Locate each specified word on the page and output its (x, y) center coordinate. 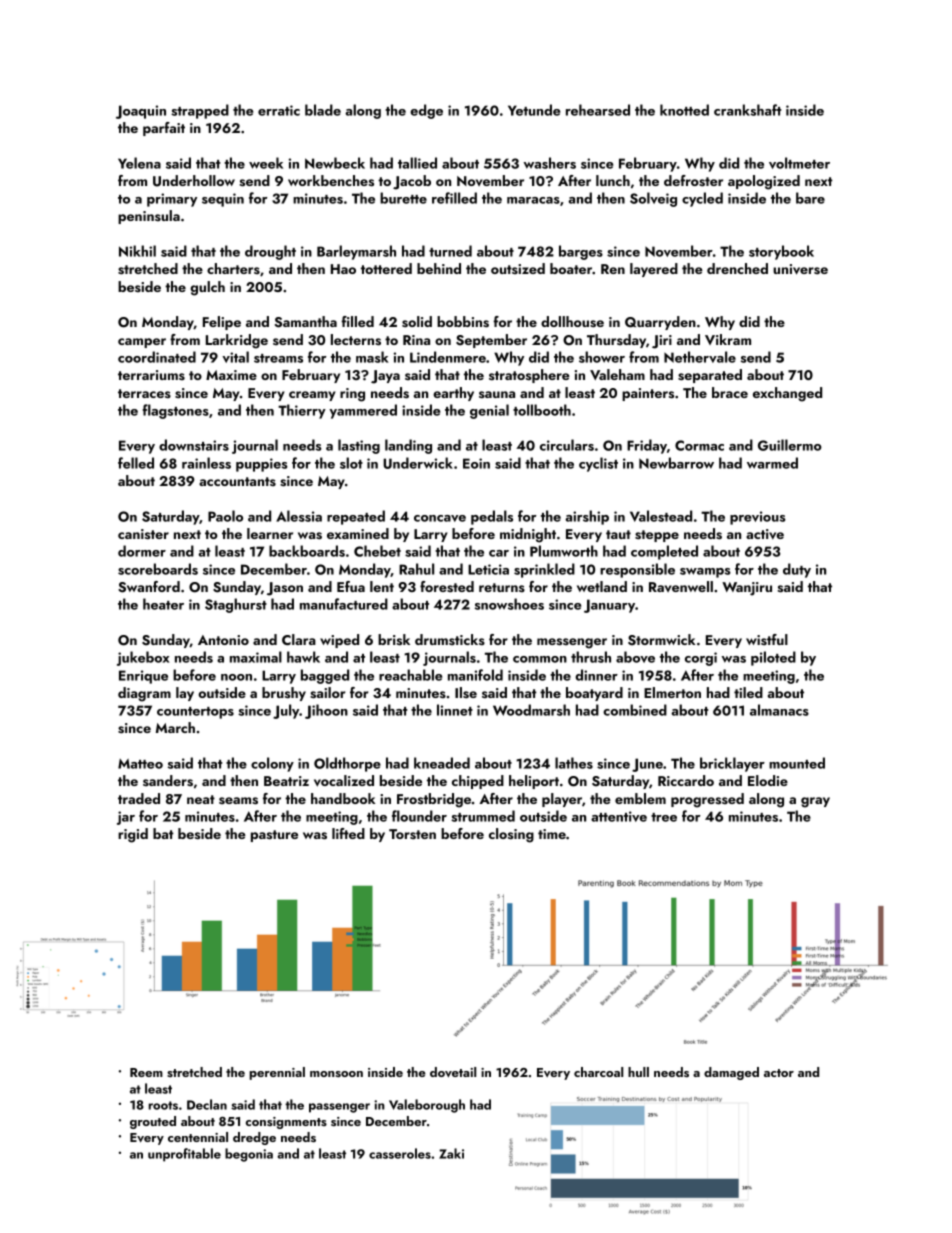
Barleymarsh (356, 252)
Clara (299, 639)
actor (779, 1073)
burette (403, 198)
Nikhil (137, 251)
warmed (772, 463)
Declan (207, 1104)
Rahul (416, 569)
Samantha (306, 322)
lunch (613, 180)
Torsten (412, 834)
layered (654, 270)
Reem (146, 1072)
